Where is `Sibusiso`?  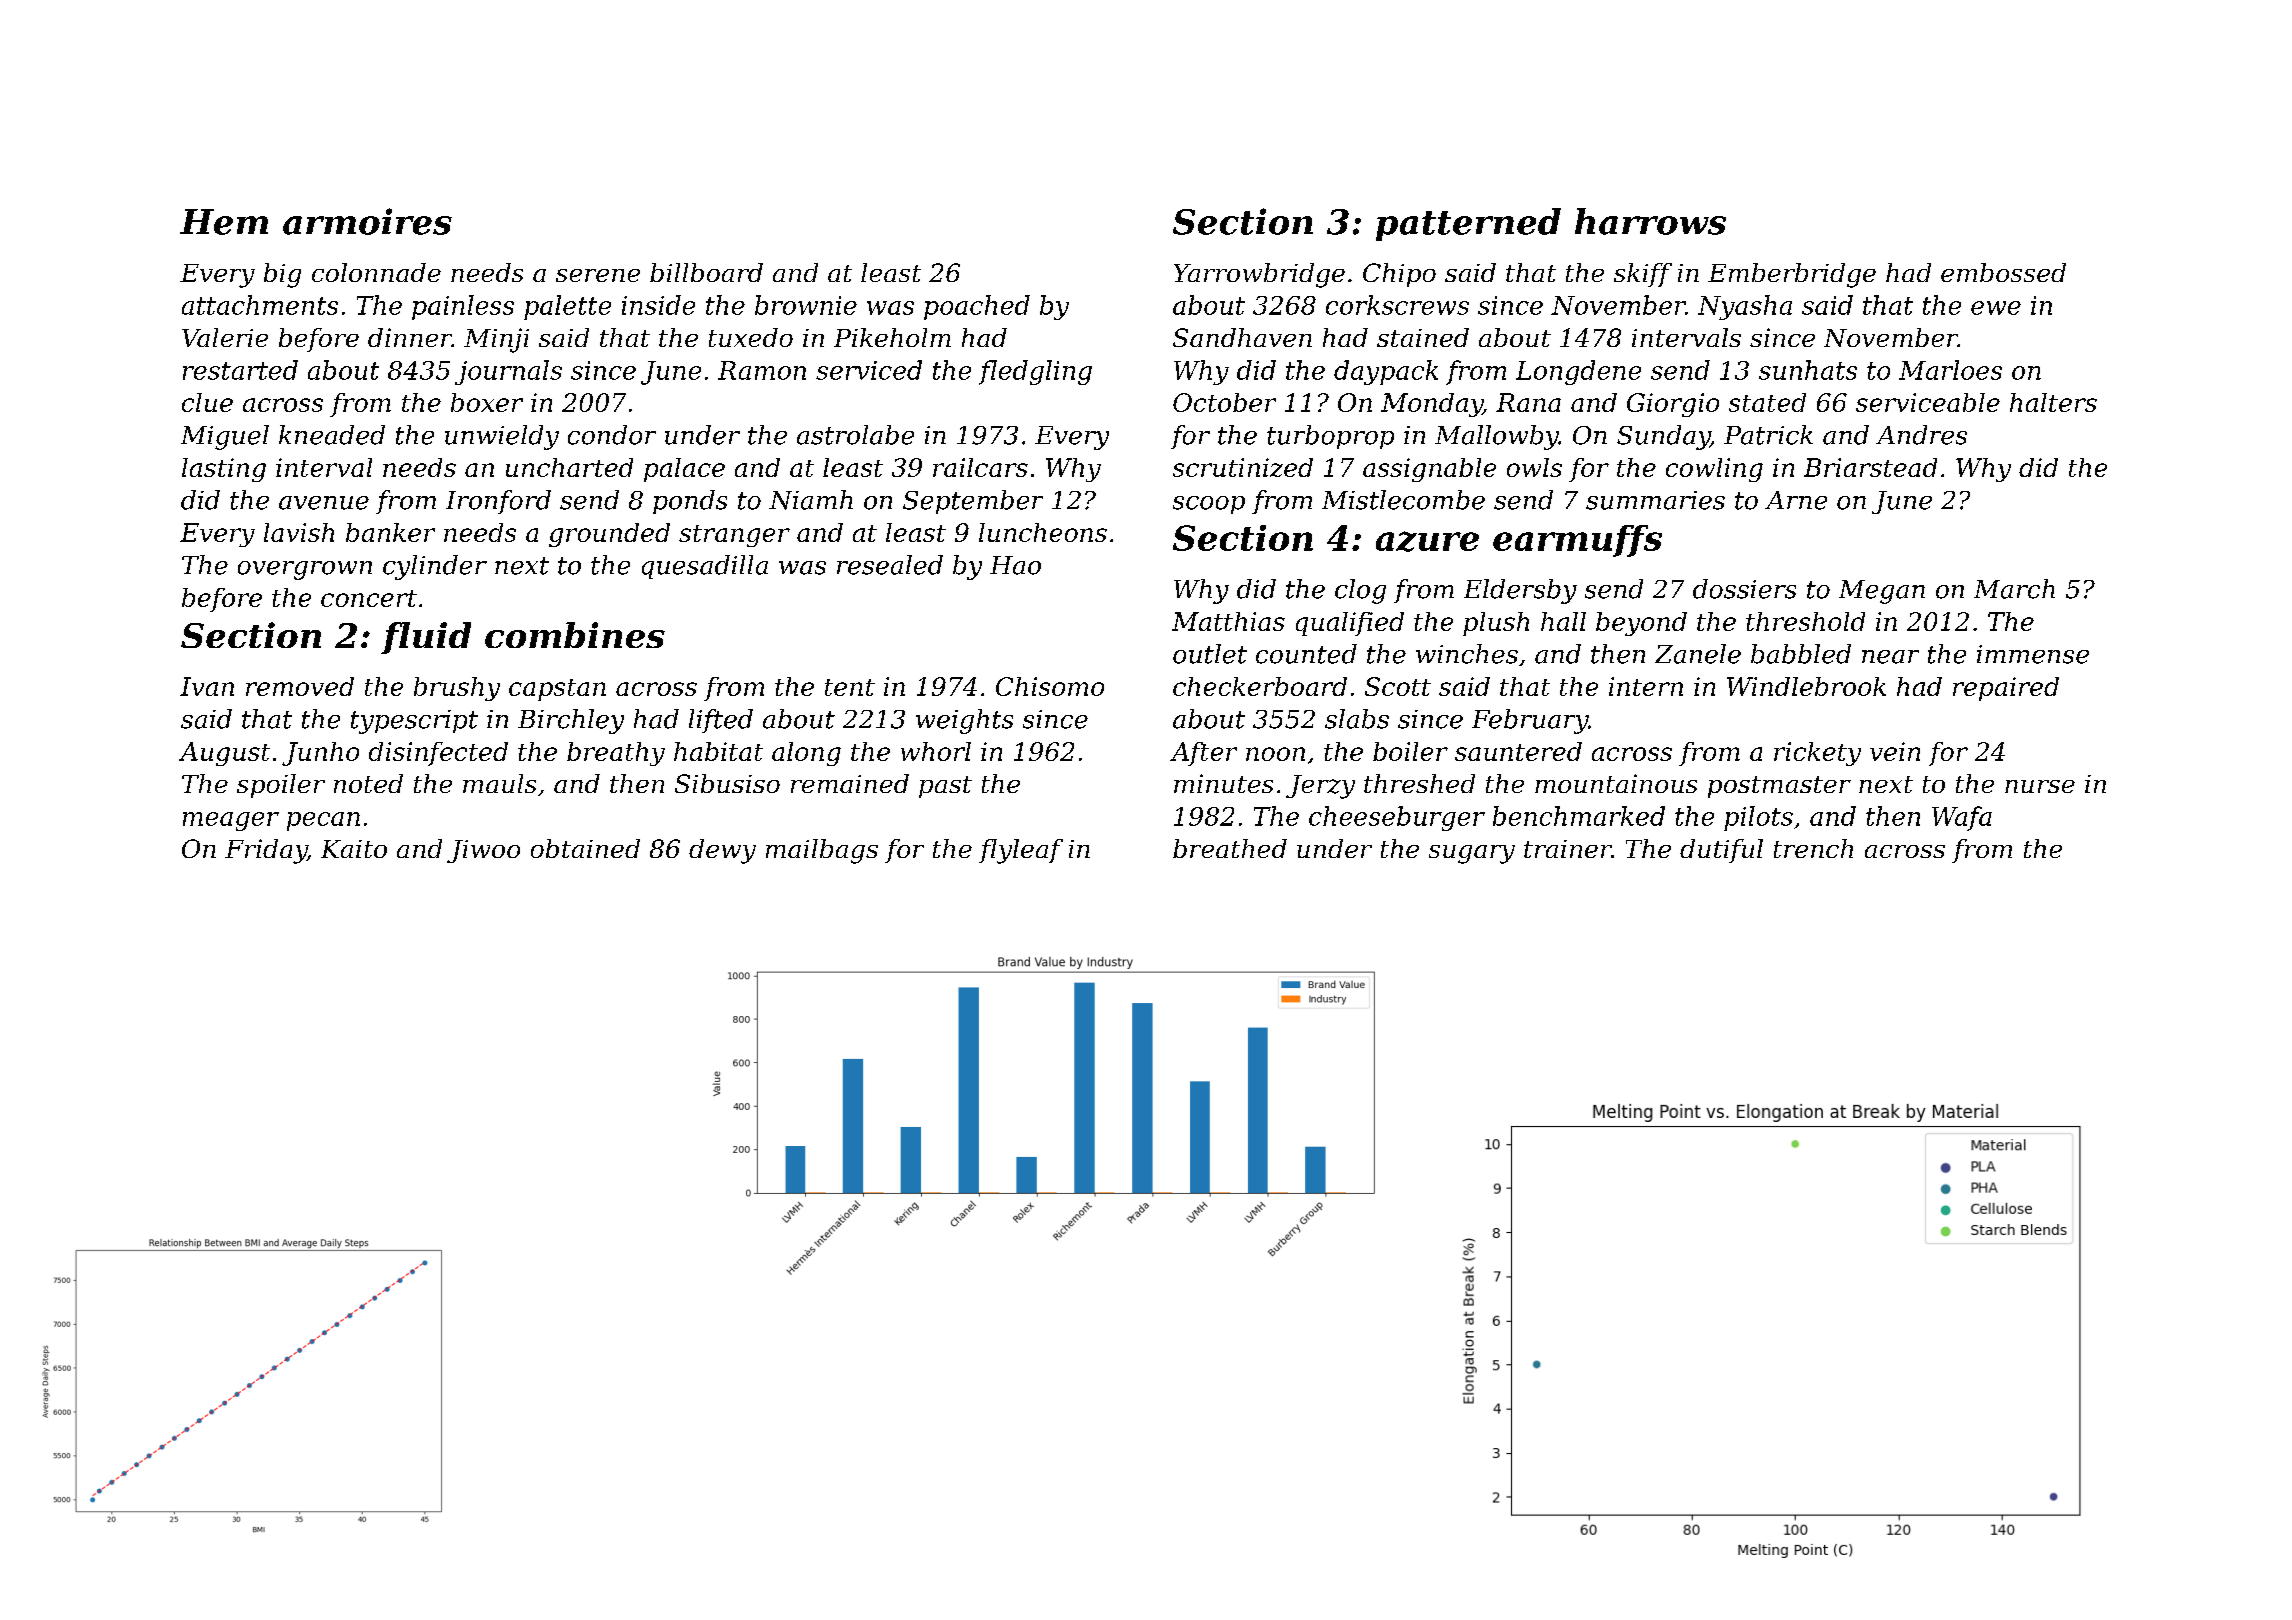
Sibusiso is located at coordinates (727, 783).
